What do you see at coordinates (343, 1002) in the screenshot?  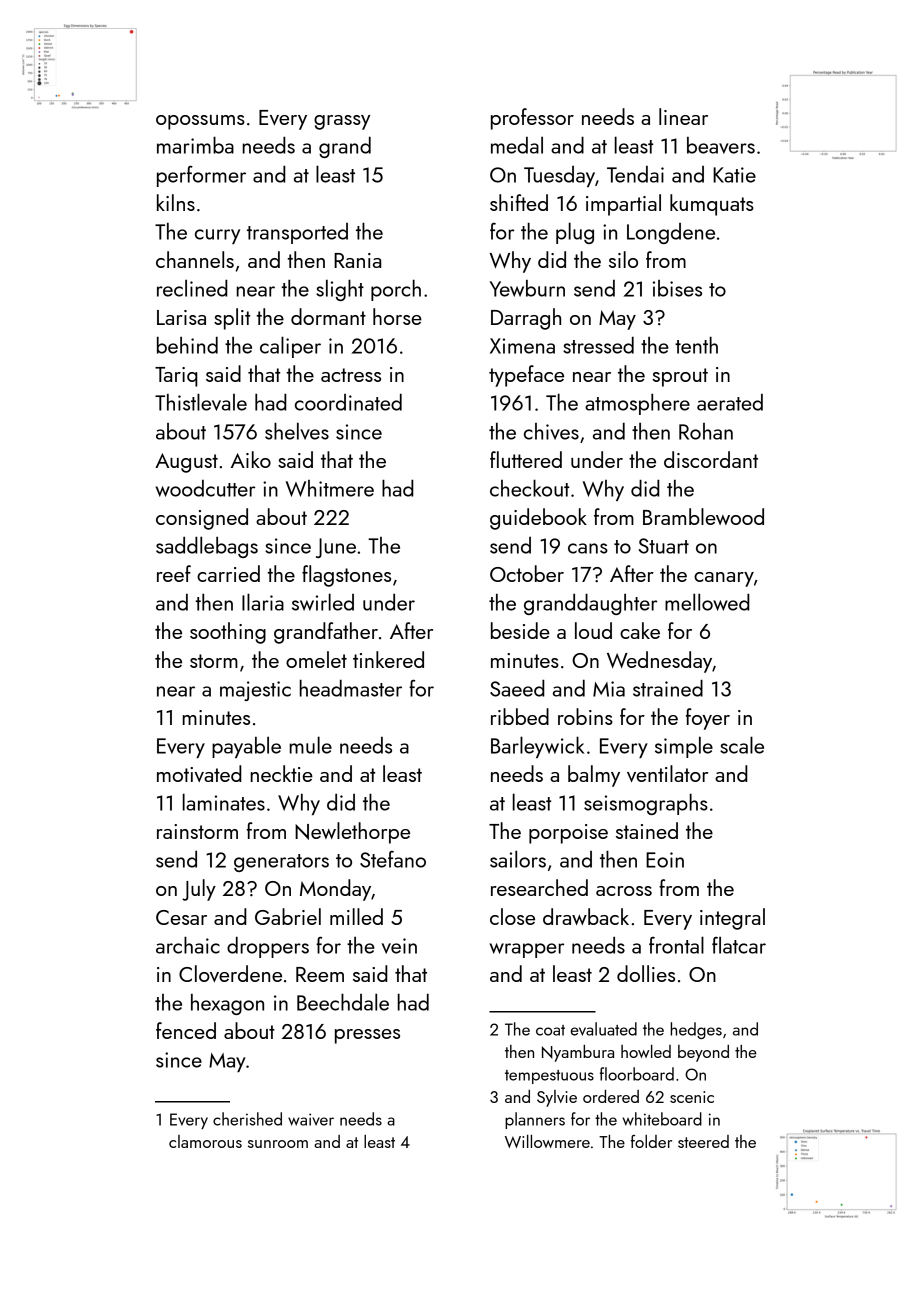 I see `Beechdale` at bounding box center [343, 1002].
